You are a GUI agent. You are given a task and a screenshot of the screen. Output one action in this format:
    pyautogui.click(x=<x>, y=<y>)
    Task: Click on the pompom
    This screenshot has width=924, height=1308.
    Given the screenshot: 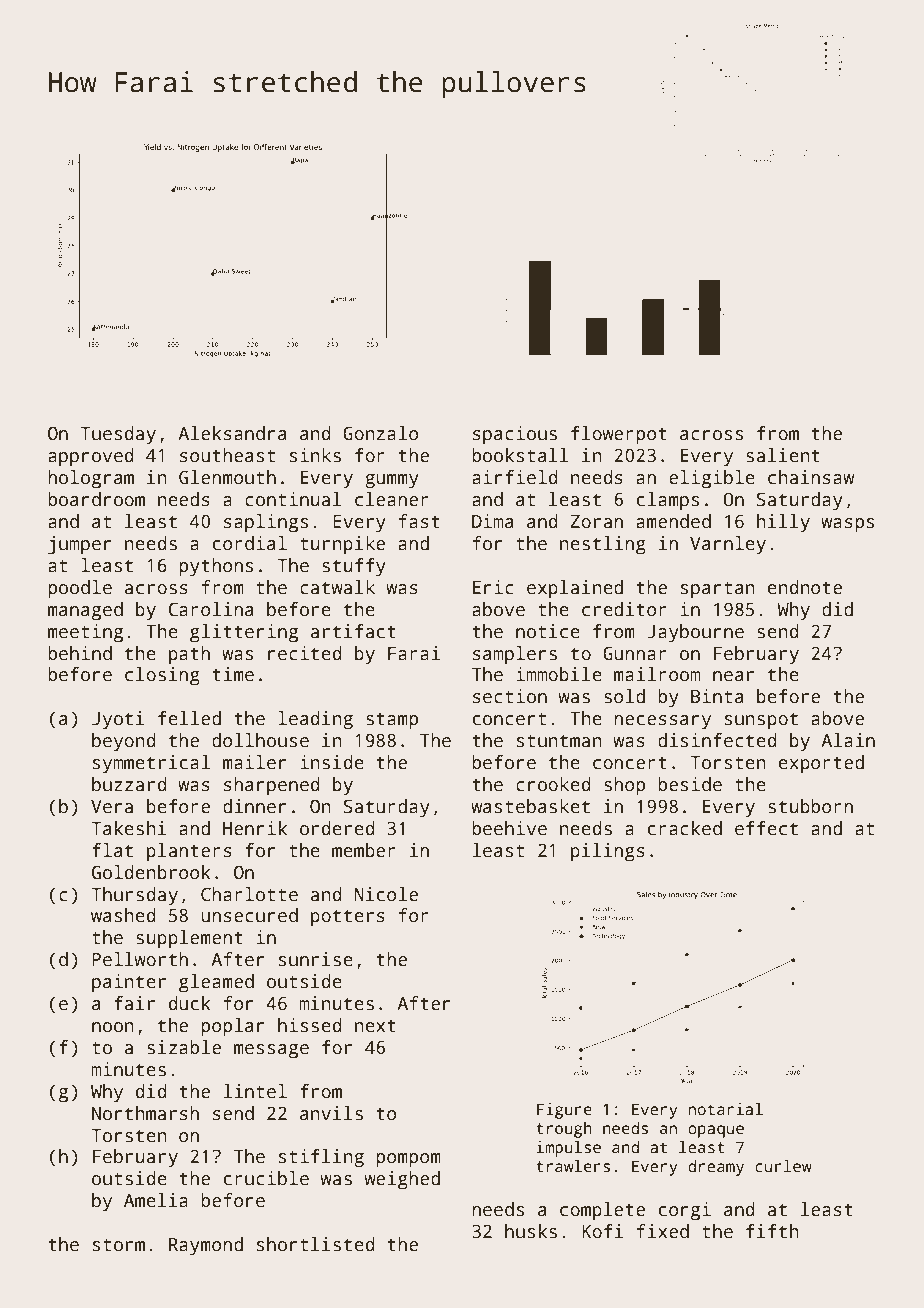 What is the action you would take?
    pyautogui.click(x=408, y=1160)
